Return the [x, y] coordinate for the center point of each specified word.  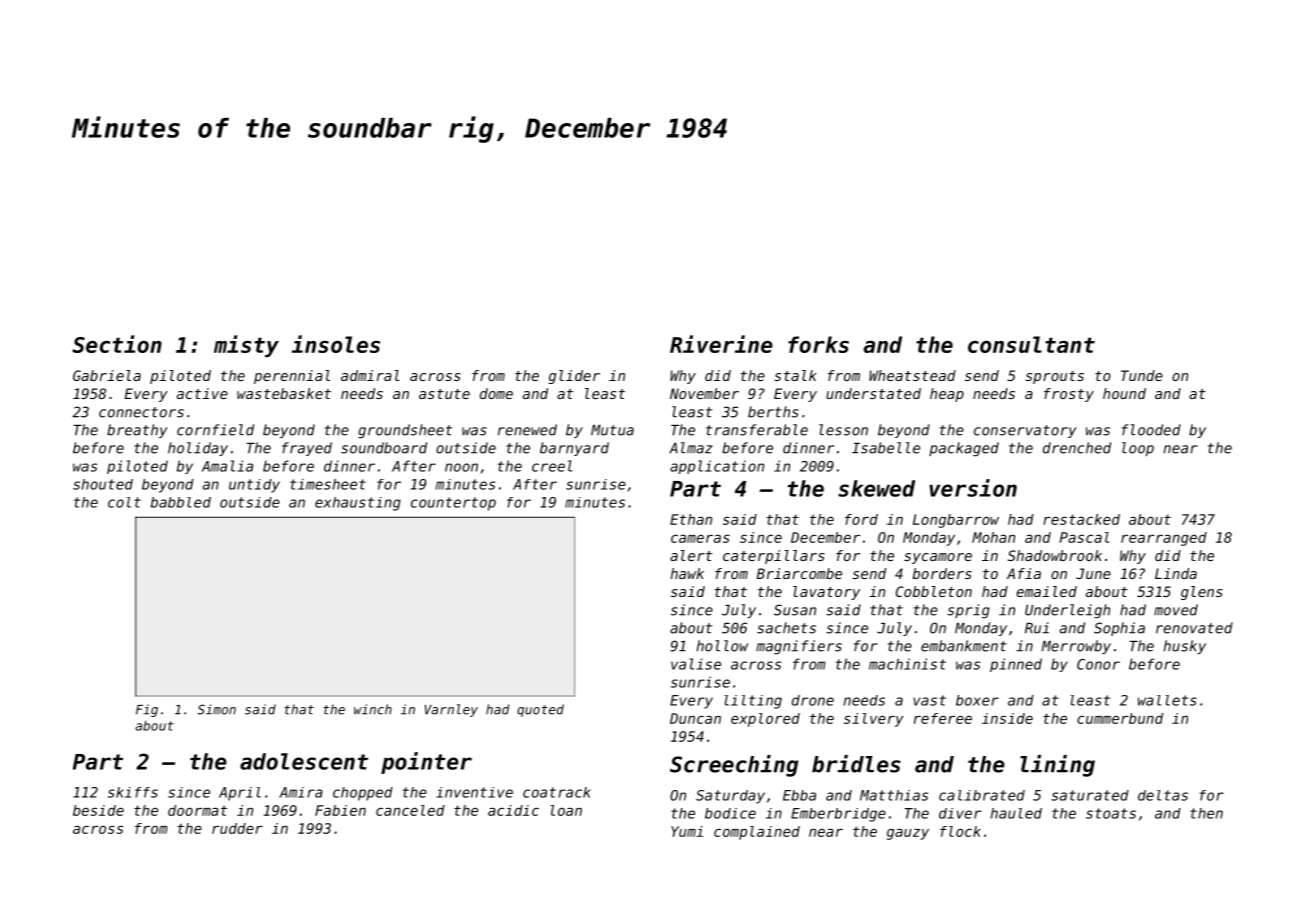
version [973, 488]
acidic [513, 810]
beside [98, 810]
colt [124, 502]
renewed [527, 430]
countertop [453, 504]
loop [1138, 449]
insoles [336, 344]
